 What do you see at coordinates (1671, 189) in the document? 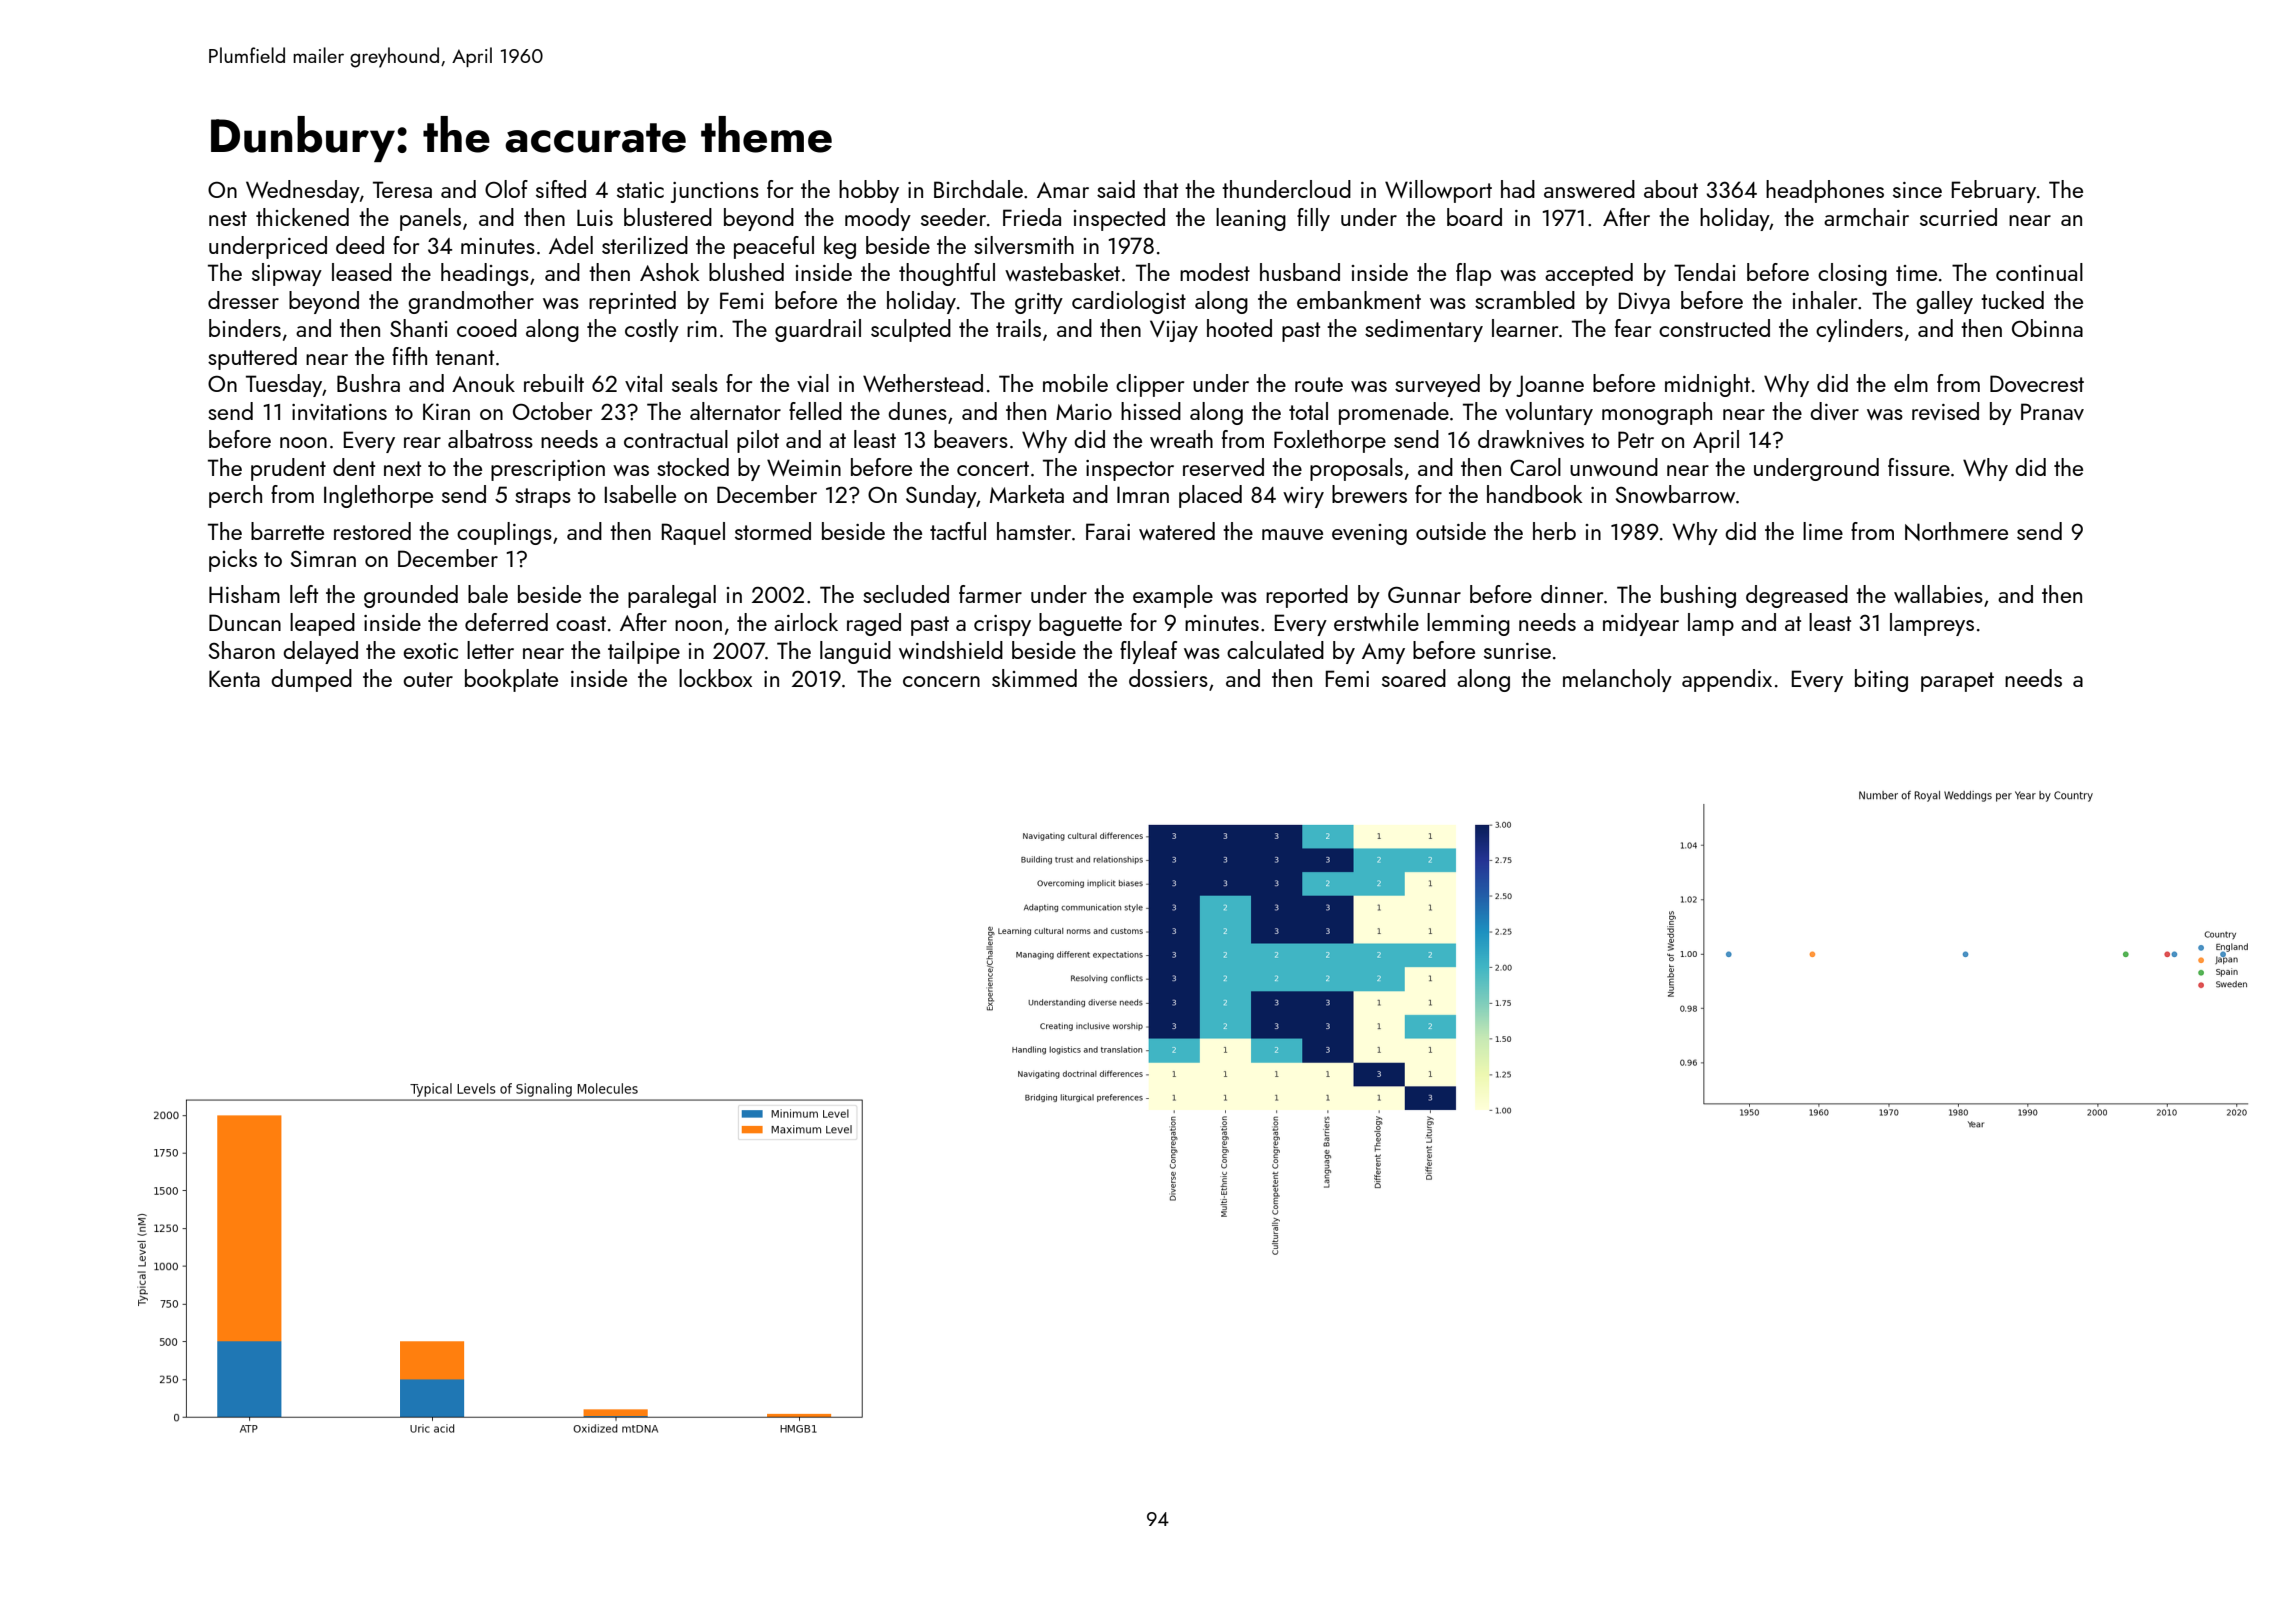
I see `about` at bounding box center [1671, 189].
